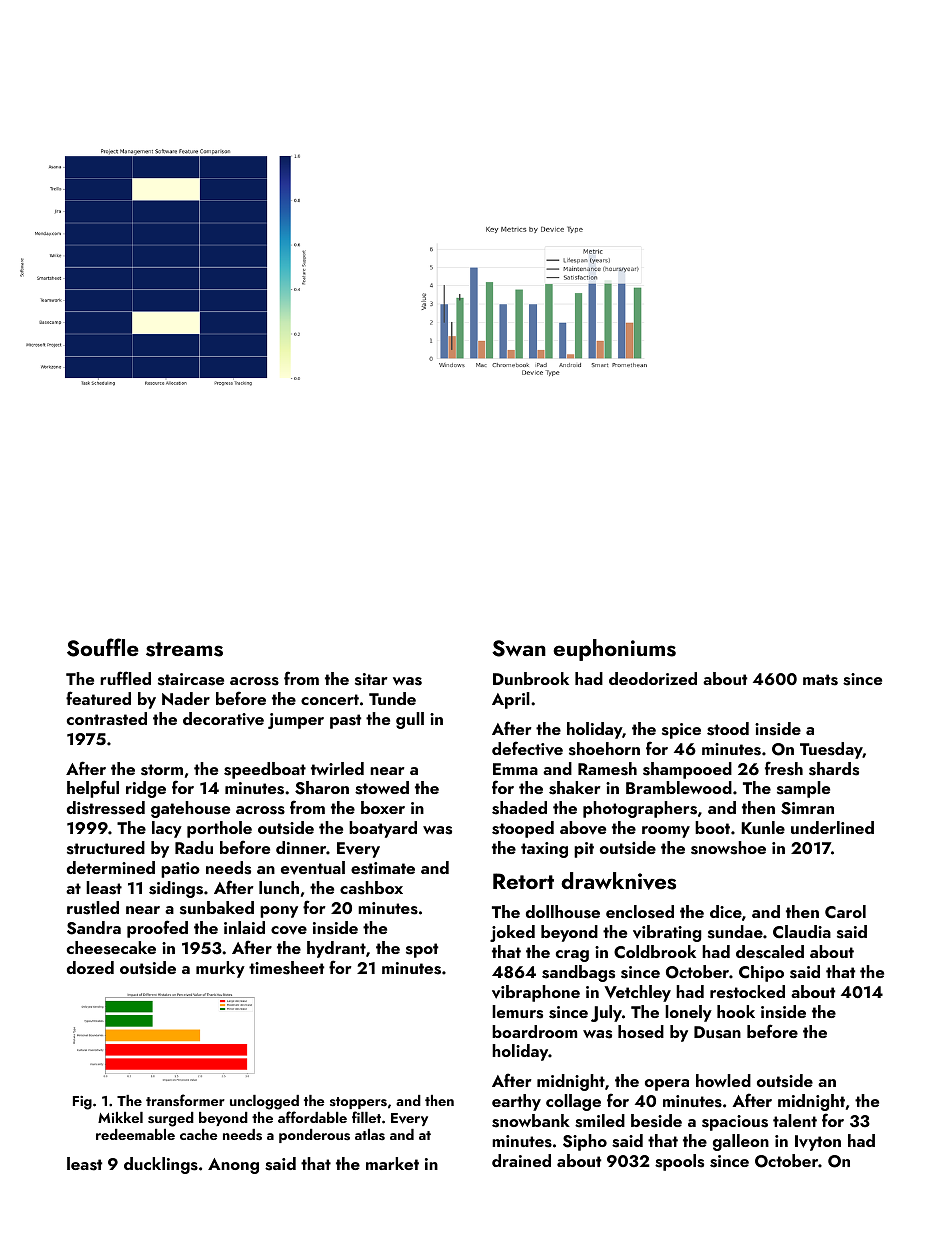  I want to click on cheesecake, so click(111, 948).
